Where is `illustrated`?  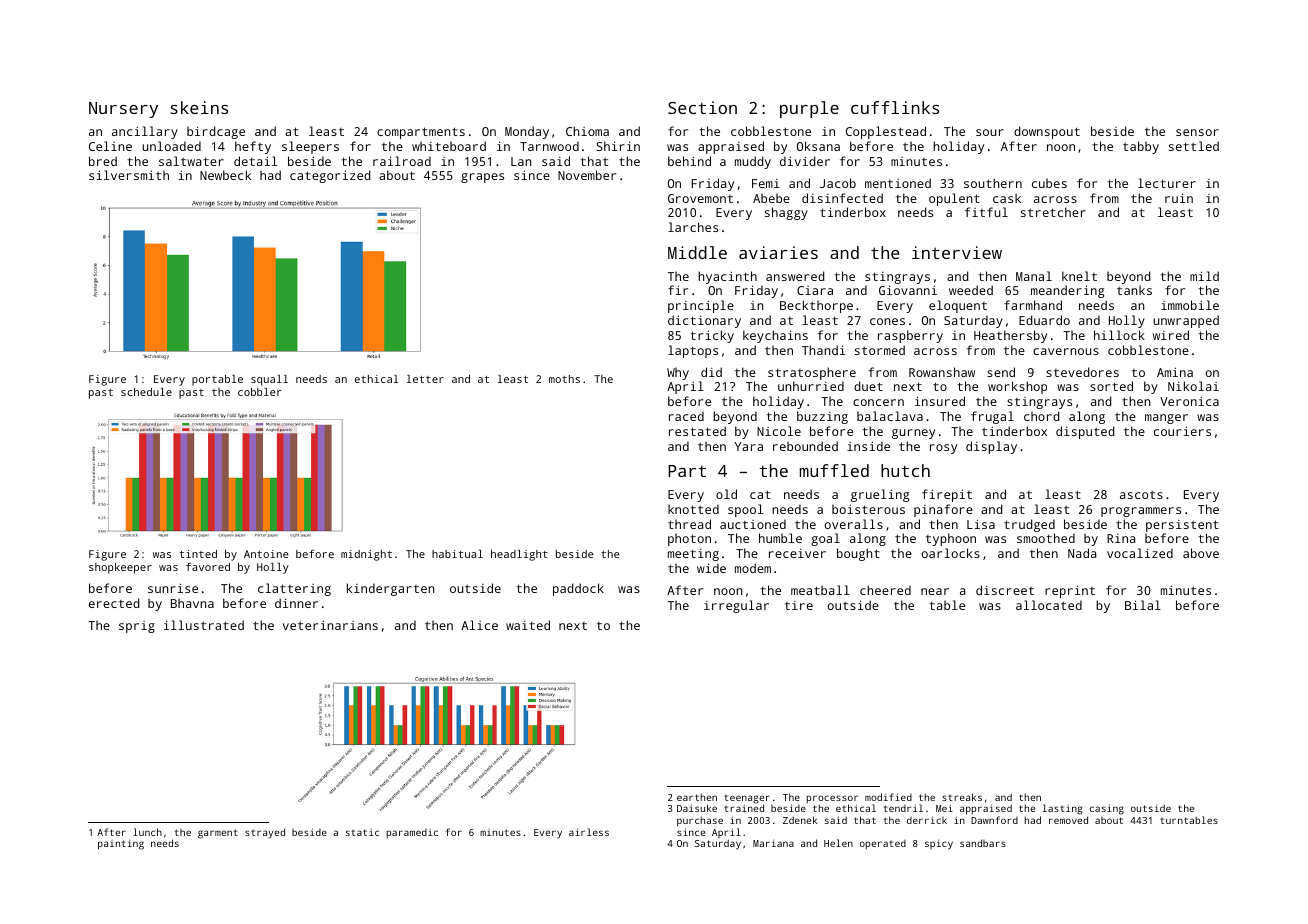 illustrated is located at coordinates (204, 625).
